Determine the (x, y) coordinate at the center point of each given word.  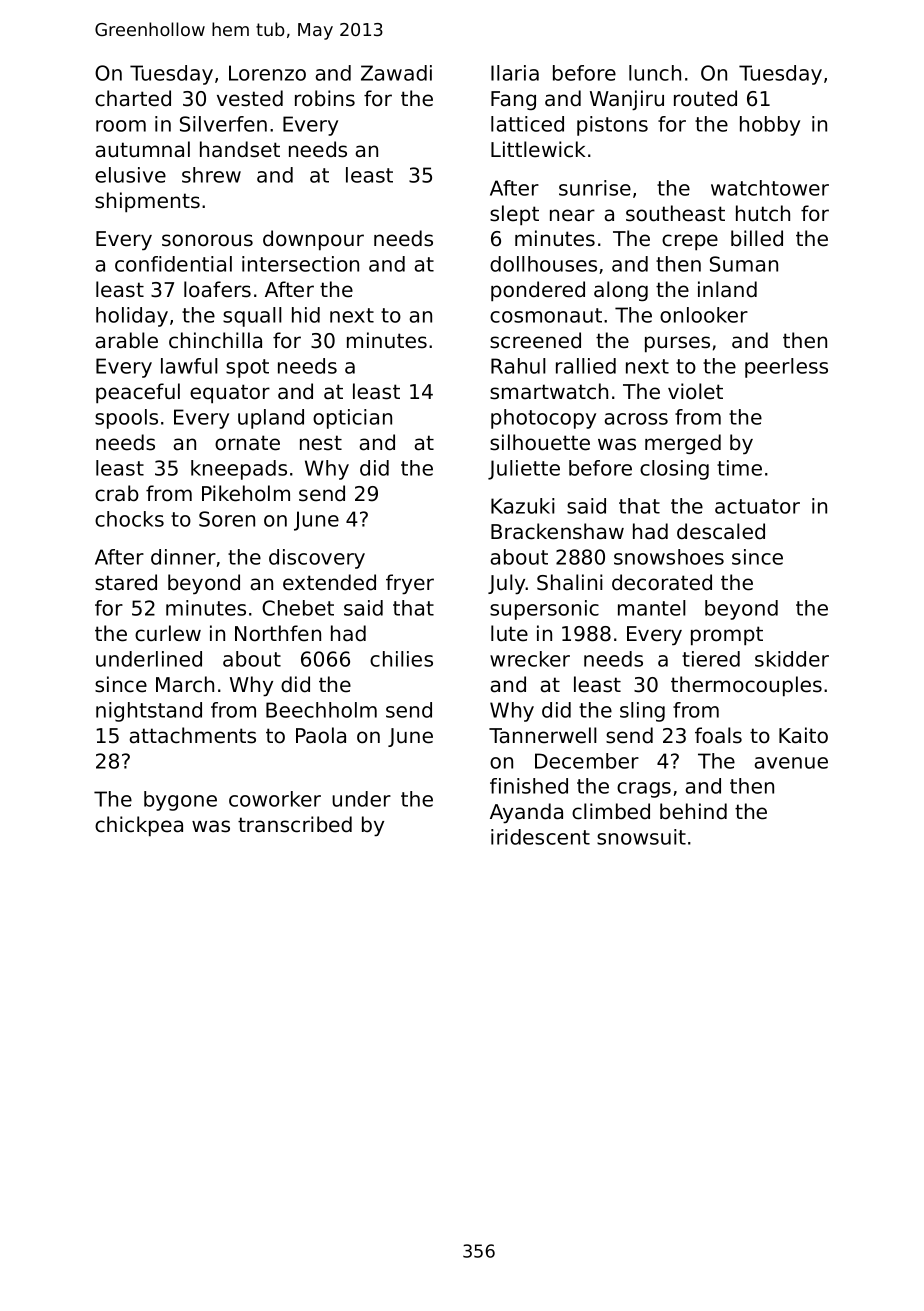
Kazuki (523, 506)
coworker (275, 799)
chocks (129, 519)
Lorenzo (267, 73)
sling (642, 712)
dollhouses (543, 264)
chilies (401, 659)
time (739, 468)
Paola (321, 735)
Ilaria (515, 73)
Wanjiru (627, 100)
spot (247, 368)
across (636, 419)
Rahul (518, 366)
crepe (690, 242)
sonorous (207, 240)
